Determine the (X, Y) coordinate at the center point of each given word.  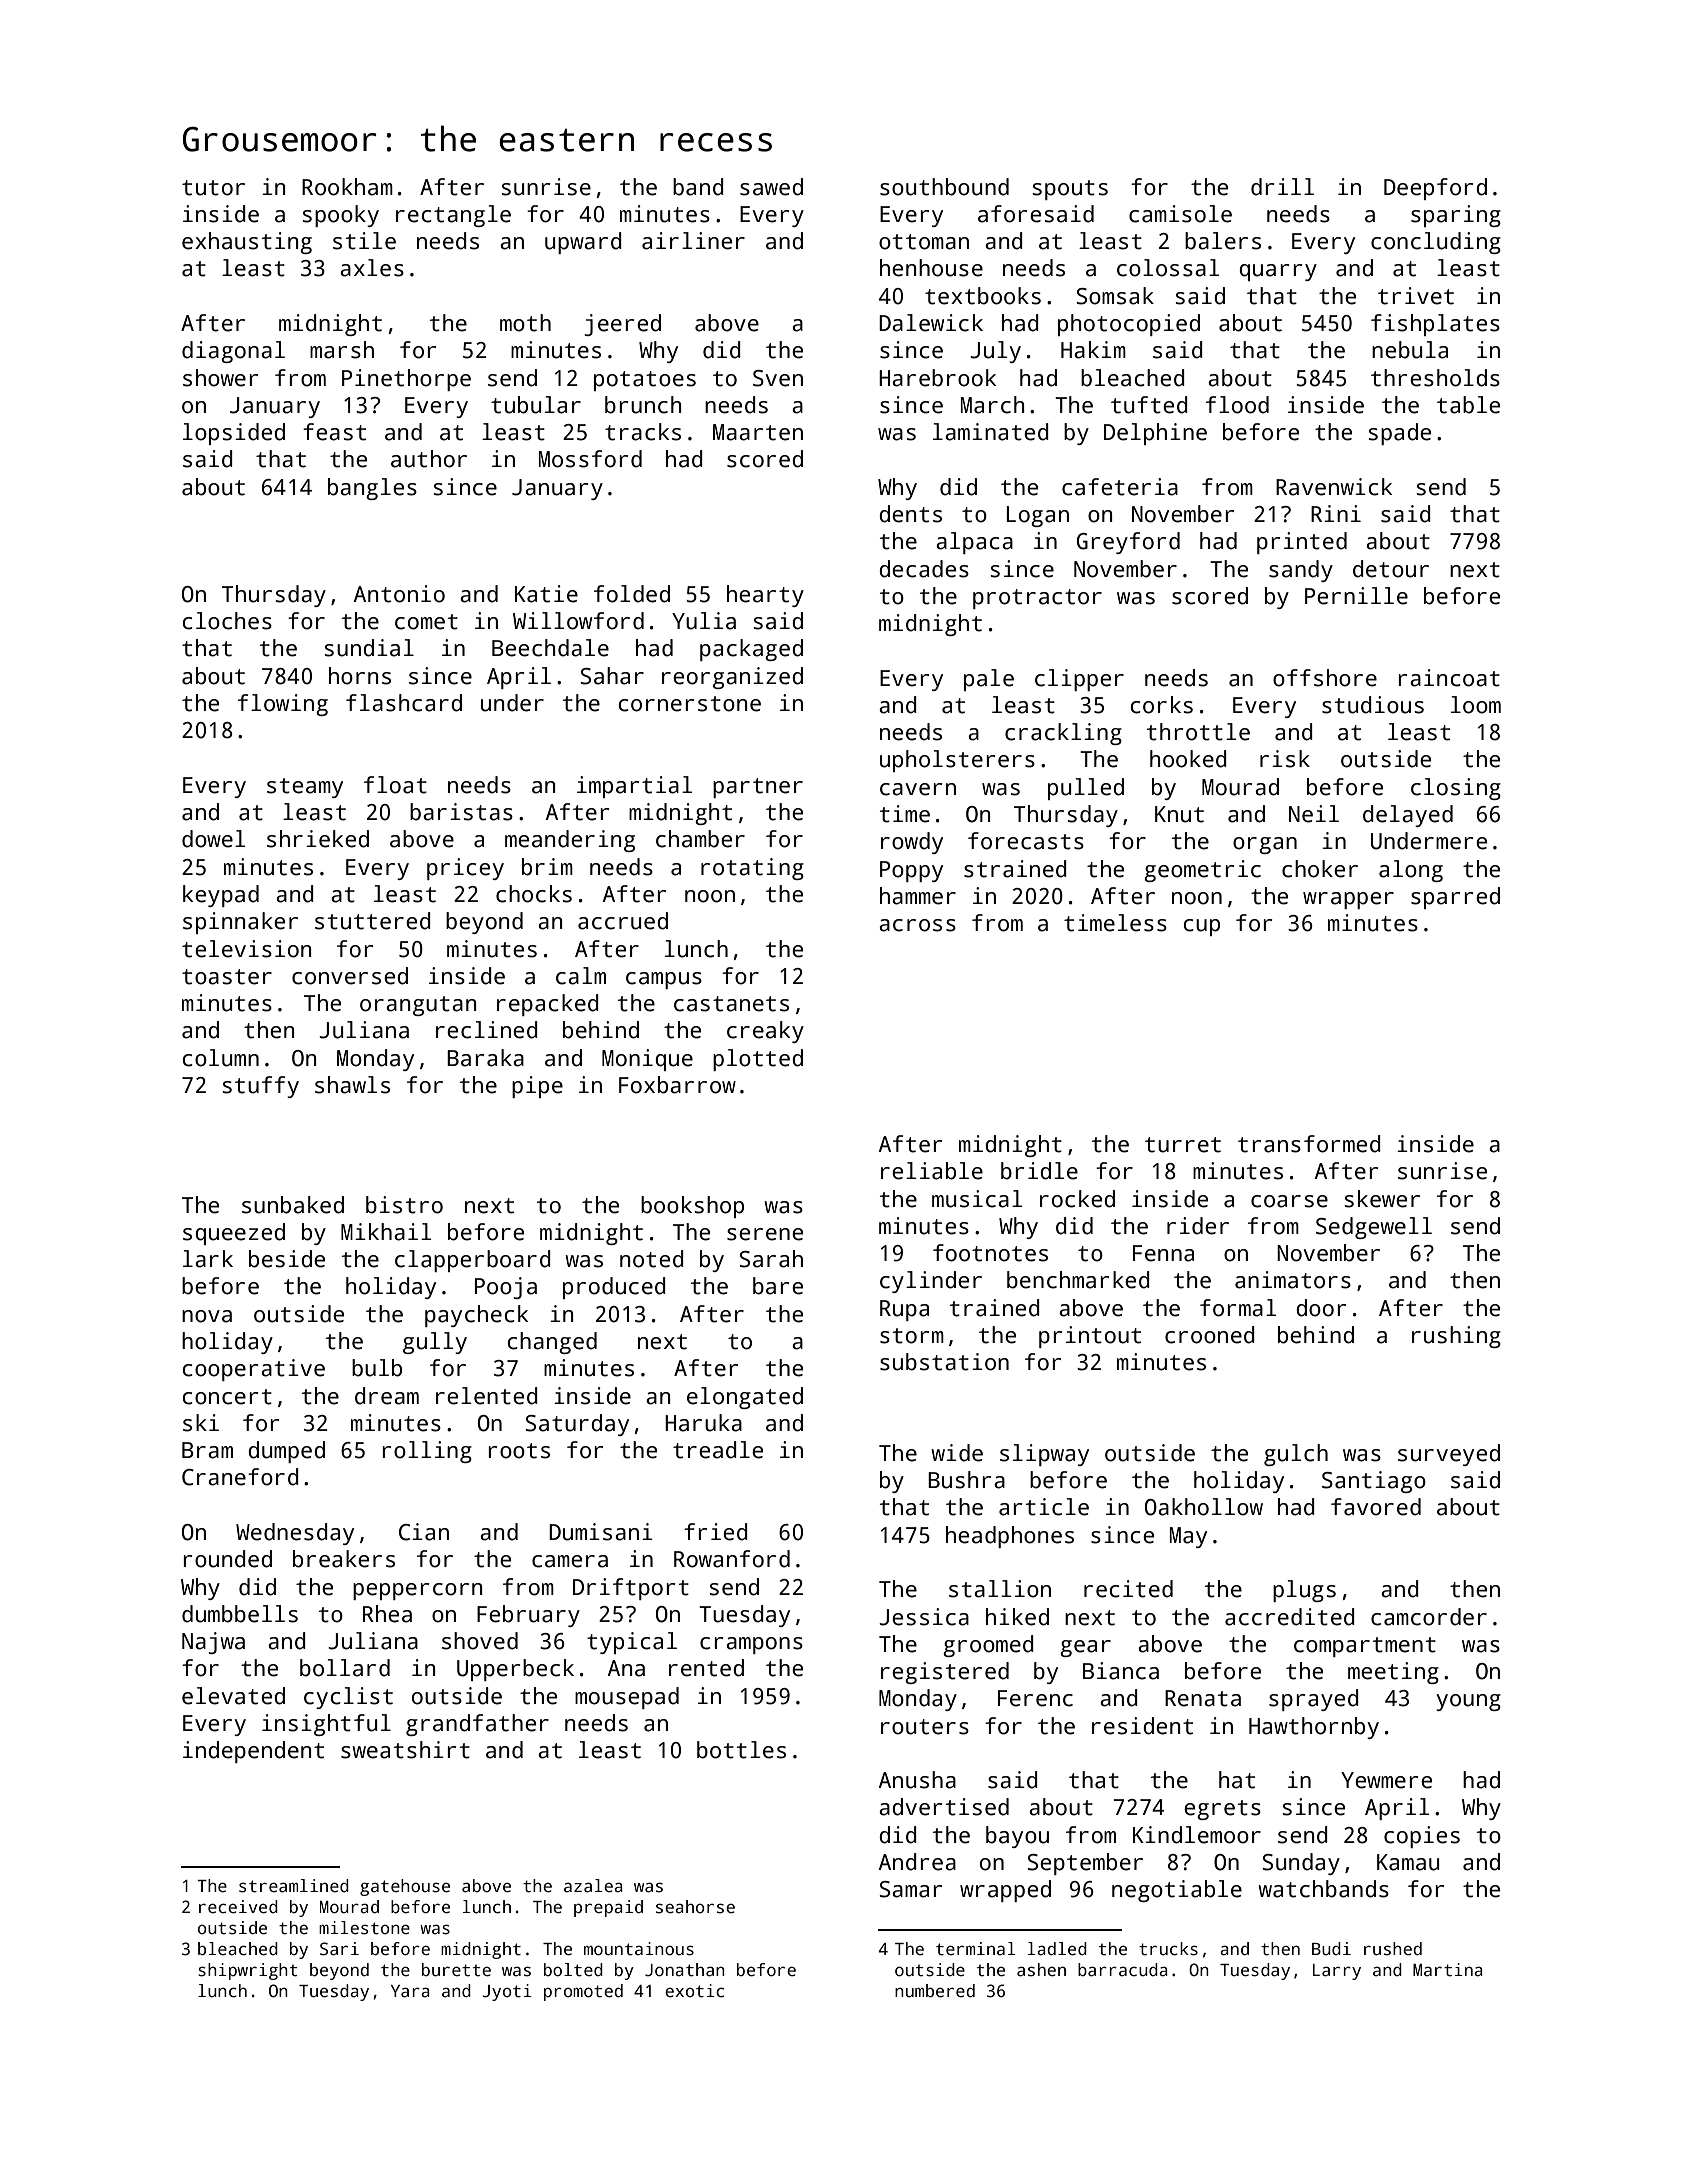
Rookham (347, 187)
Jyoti (507, 1992)
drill (1282, 187)
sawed (771, 187)
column (221, 1058)
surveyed (1449, 1455)
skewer (1382, 1199)
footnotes (990, 1253)
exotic (694, 1991)
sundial (369, 648)
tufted (1149, 405)
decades (924, 569)
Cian (424, 1532)
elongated (745, 1398)
